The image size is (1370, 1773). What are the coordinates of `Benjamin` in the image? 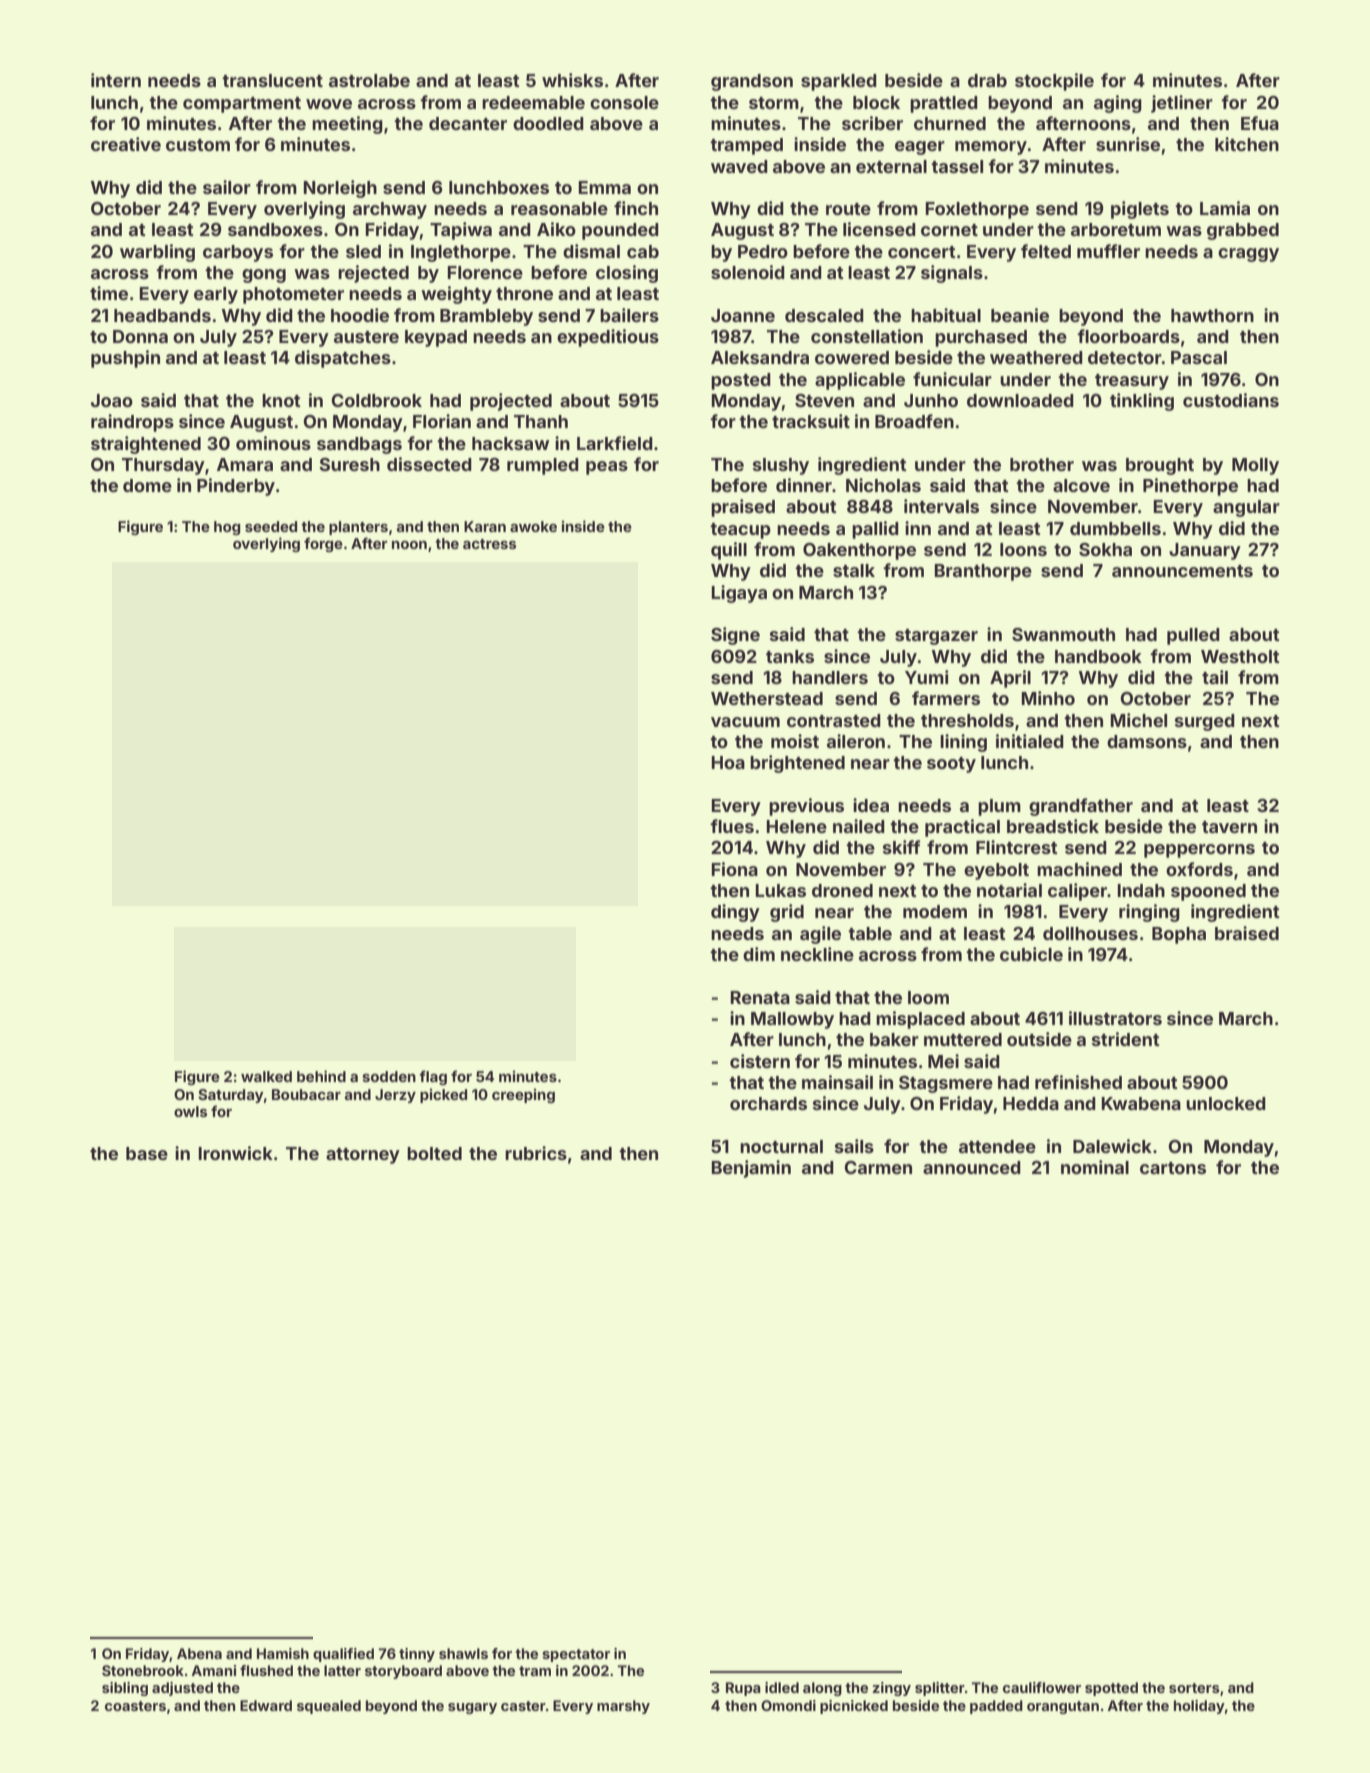 It's located at (751, 1169).
